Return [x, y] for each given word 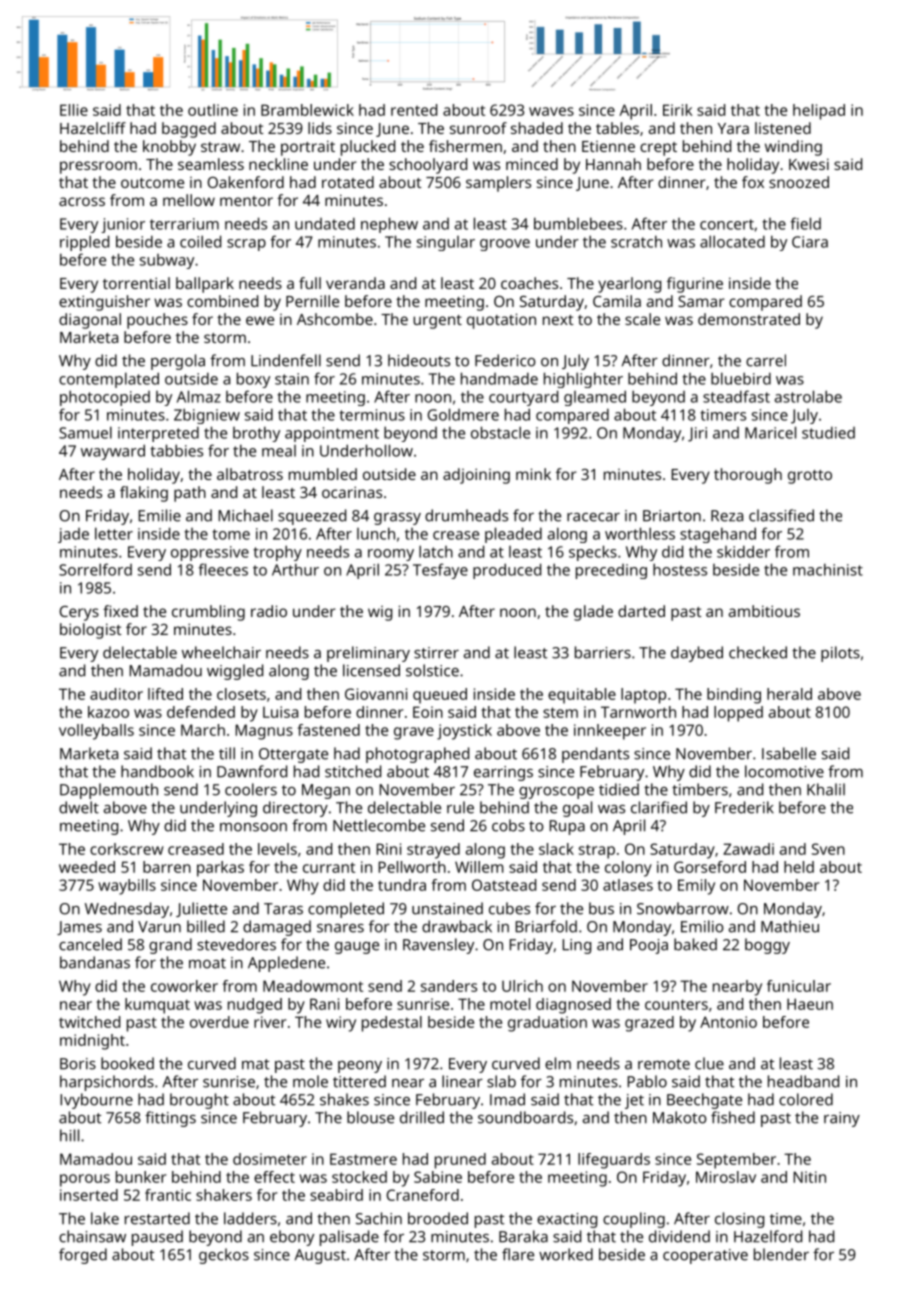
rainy [842, 1119]
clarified [659, 807]
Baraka [523, 1236]
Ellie [74, 110]
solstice [432, 670]
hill [69, 1135]
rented [414, 110]
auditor [116, 694]
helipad [819, 112]
